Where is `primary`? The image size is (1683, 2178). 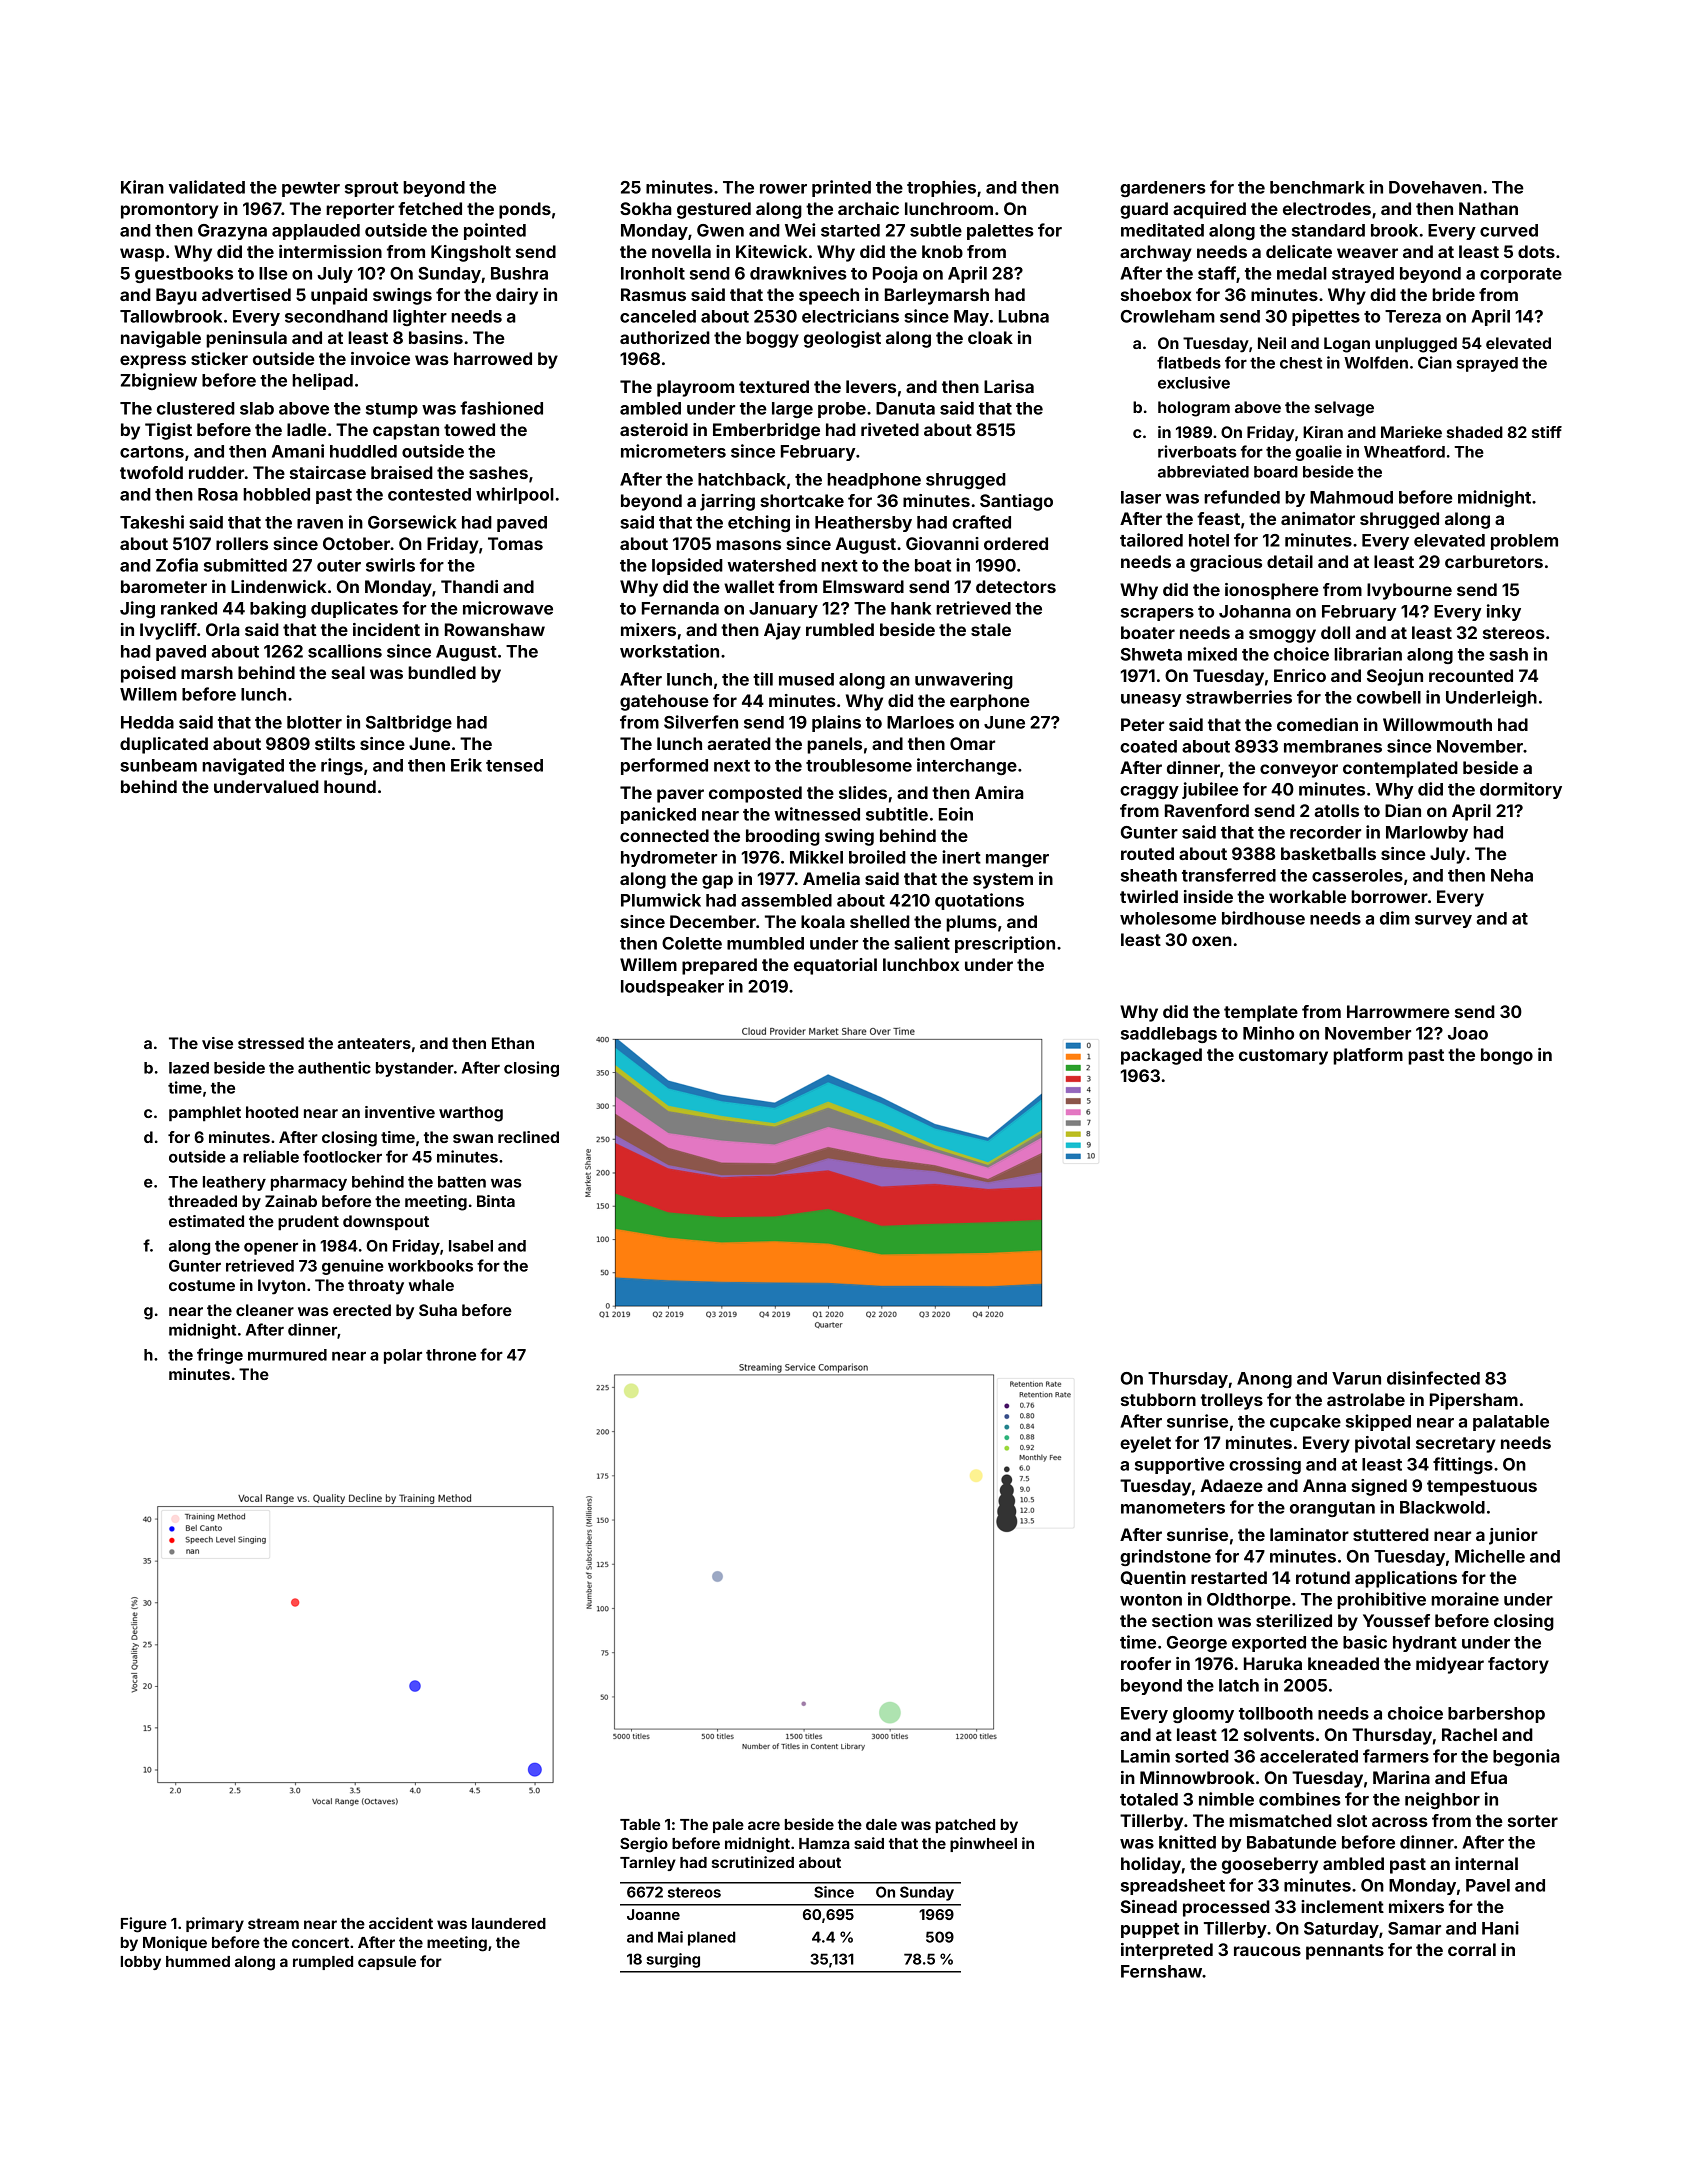 primary is located at coordinates (215, 1924).
